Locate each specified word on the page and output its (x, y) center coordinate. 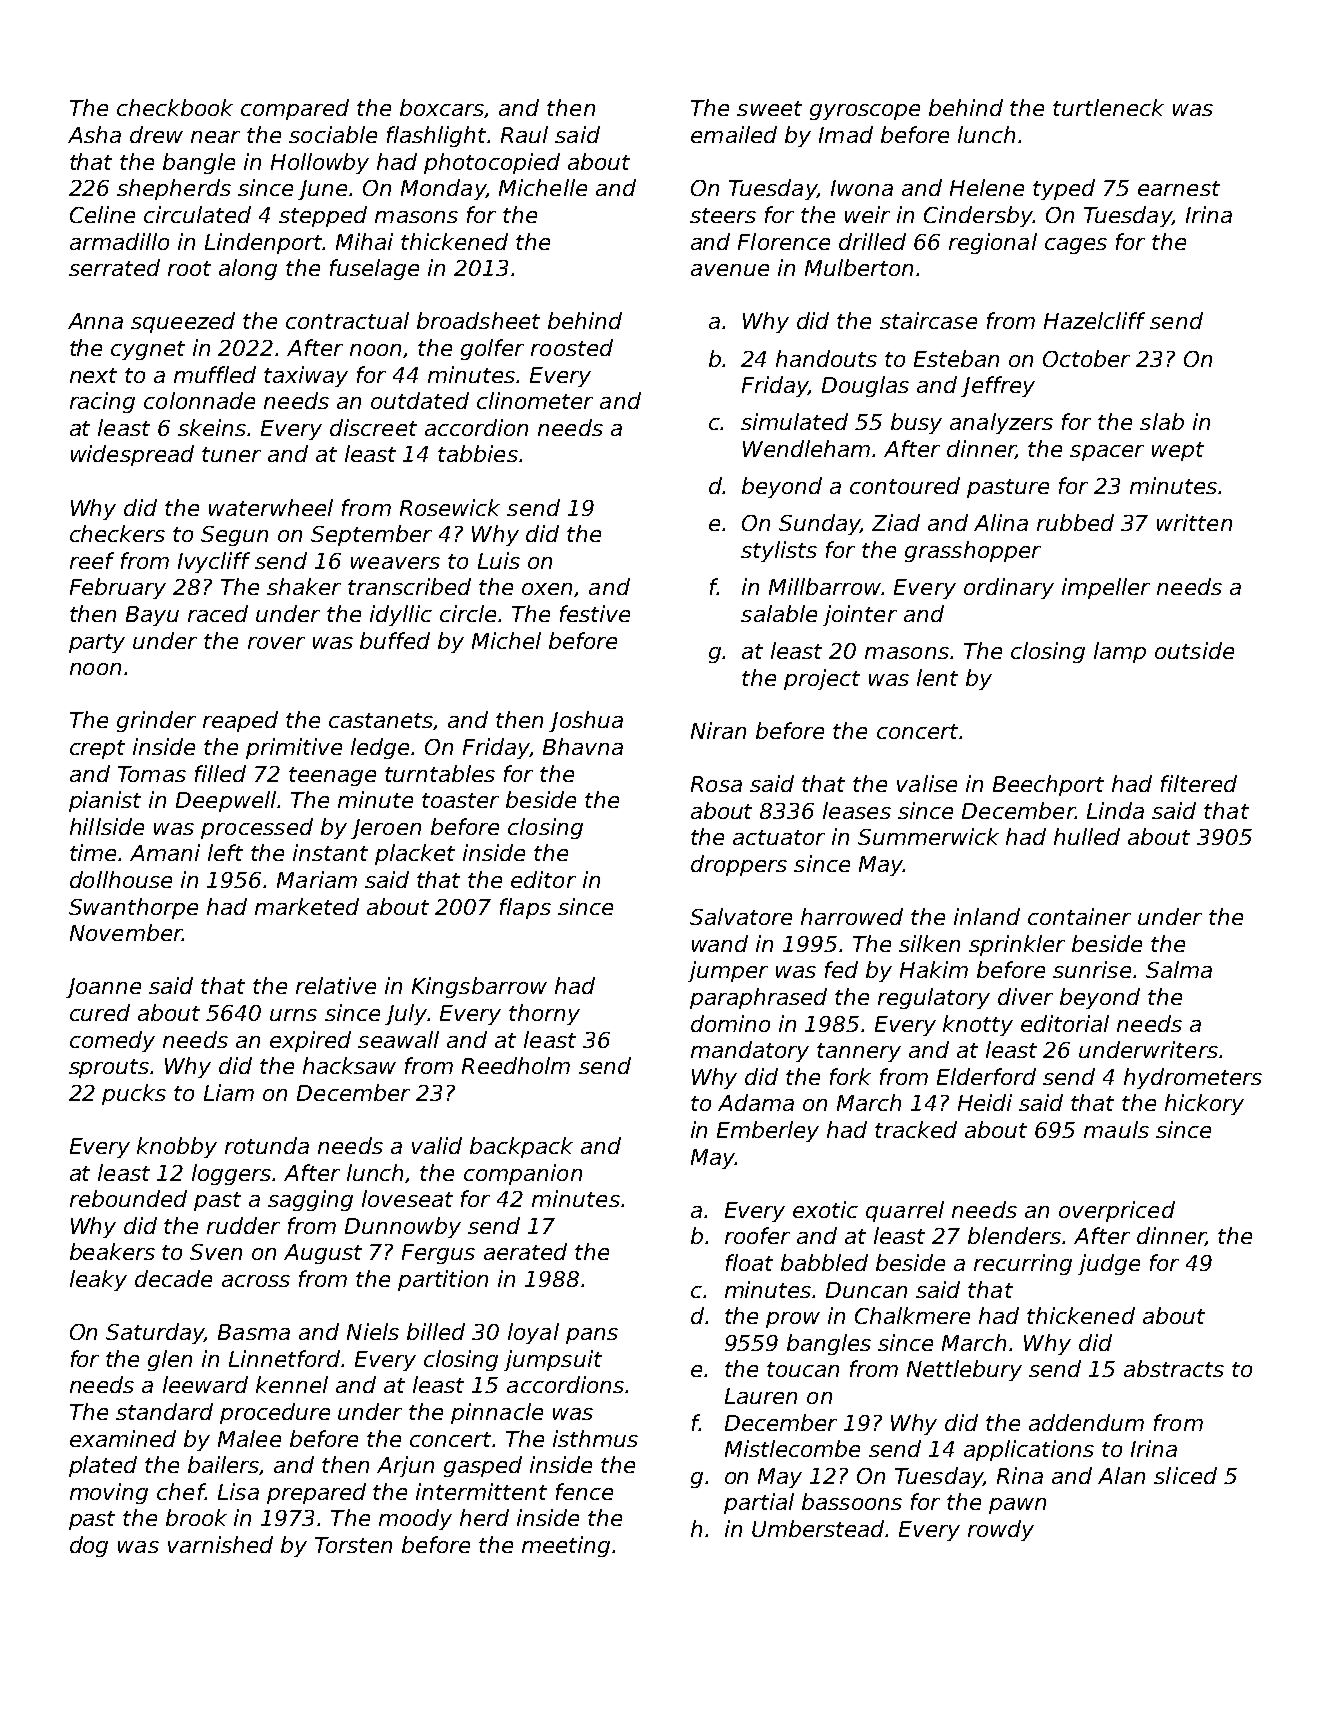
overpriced (1117, 1211)
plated (103, 1466)
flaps (525, 908)
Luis (499, 560)
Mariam (317, 879)
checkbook (175, 107)
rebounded (128, 1198)
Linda (1115, 810)
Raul (524, 134)
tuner (231, 454)
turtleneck (1108, 107)
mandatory (750, 1051)
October (1086, 358)
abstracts (1174, 1368)
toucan (803, 1369)
